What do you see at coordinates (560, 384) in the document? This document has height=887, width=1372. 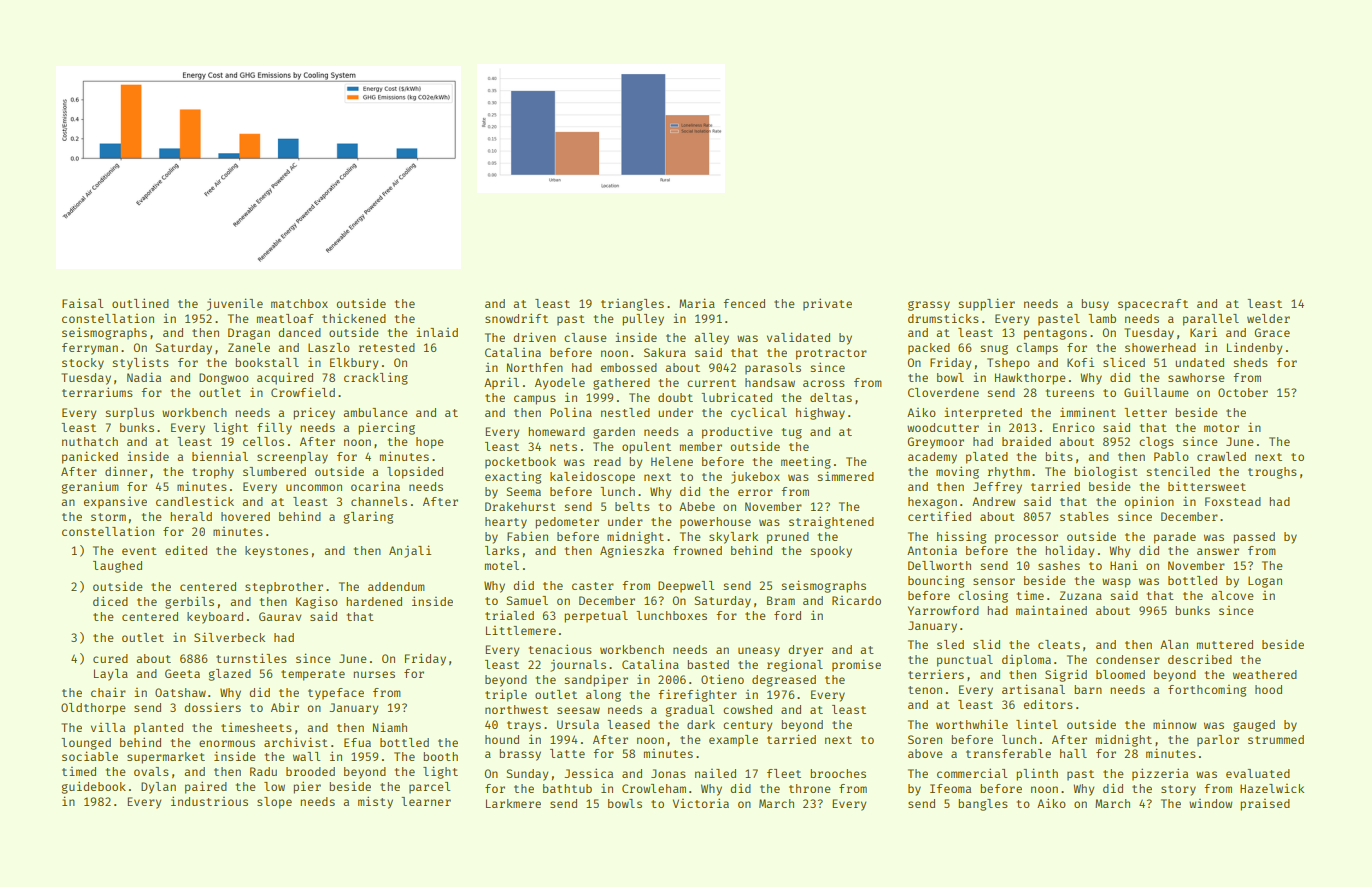 I see `Ayodele` at bounding box center [560, 384].
